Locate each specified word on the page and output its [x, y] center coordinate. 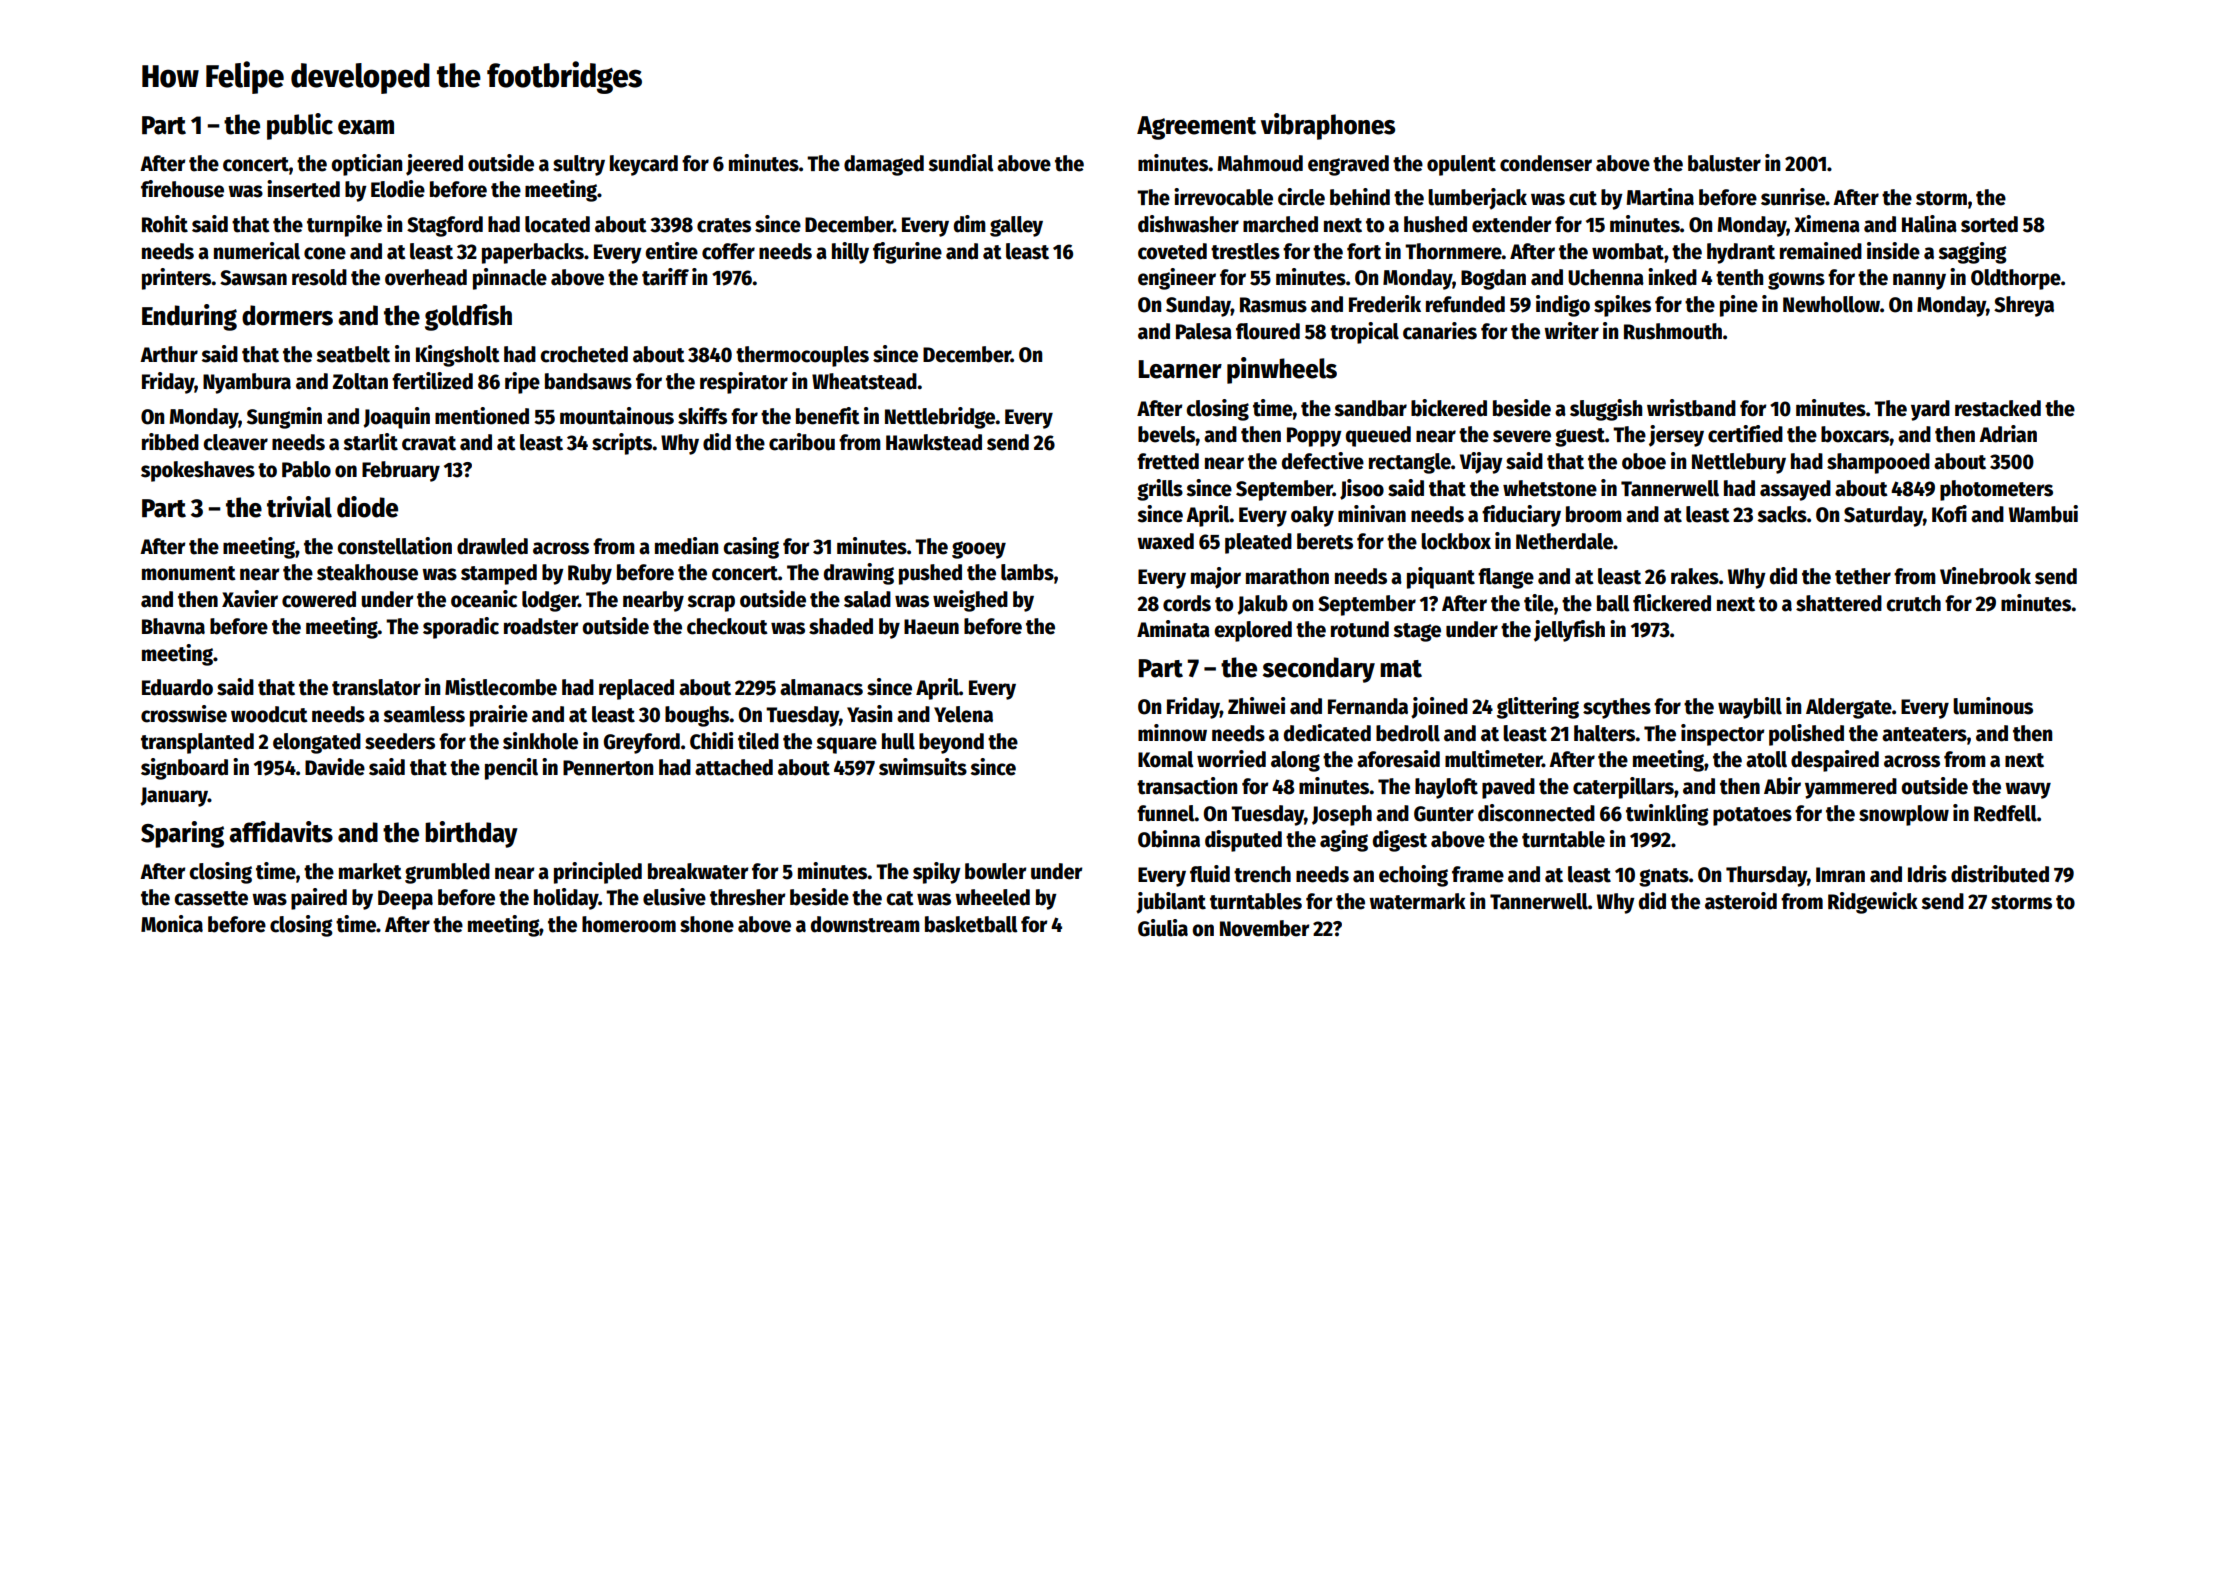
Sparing [182, 834]
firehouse [182, 189]
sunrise [1793, 197]
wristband [1691, 408]
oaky [1312, 516]
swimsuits [923, 767]
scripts [622, 444]
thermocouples [802, 356]
